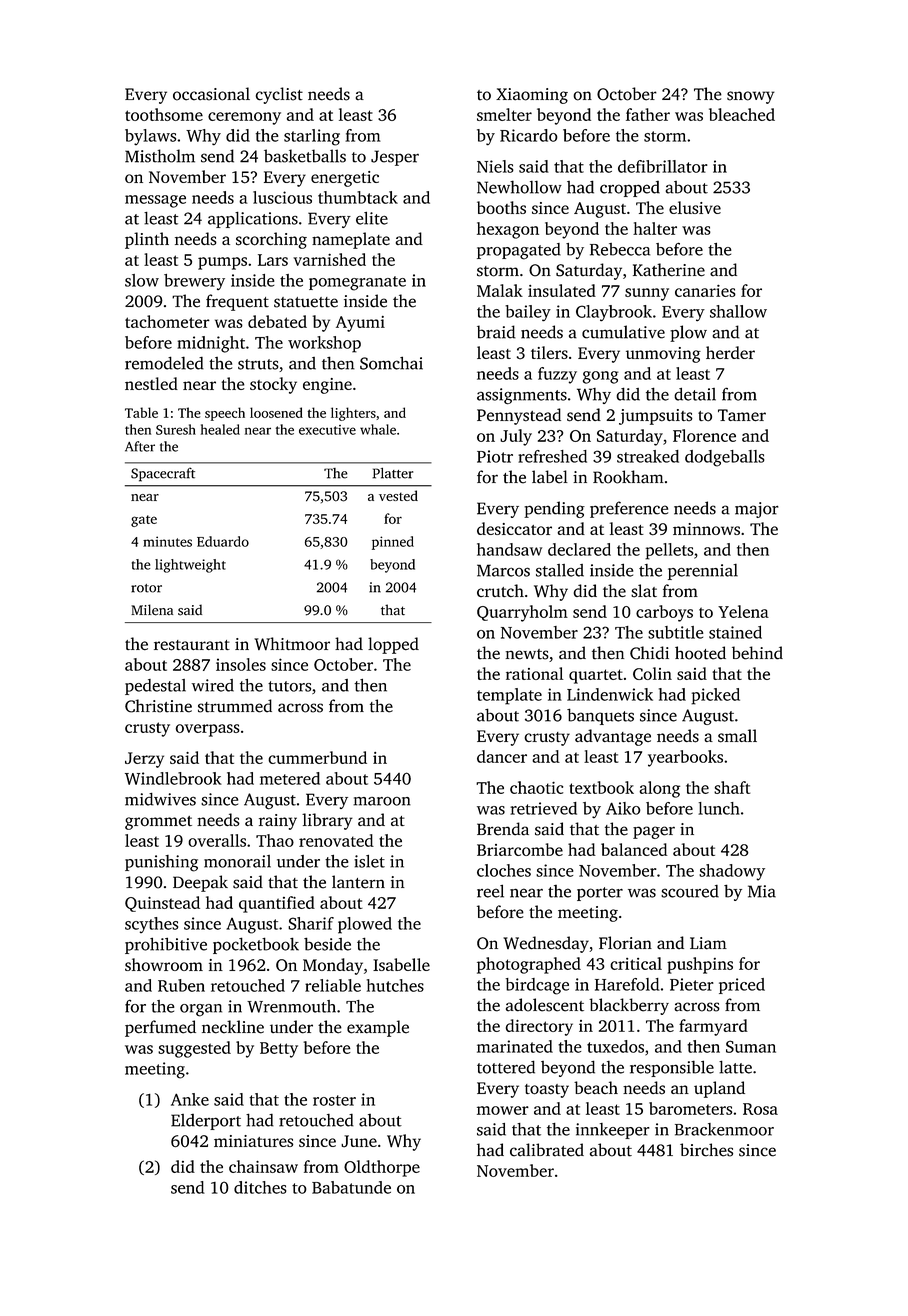 The width and height of the screenshot is (908, 1316). I want to click on Milena, so click(152, 610).
